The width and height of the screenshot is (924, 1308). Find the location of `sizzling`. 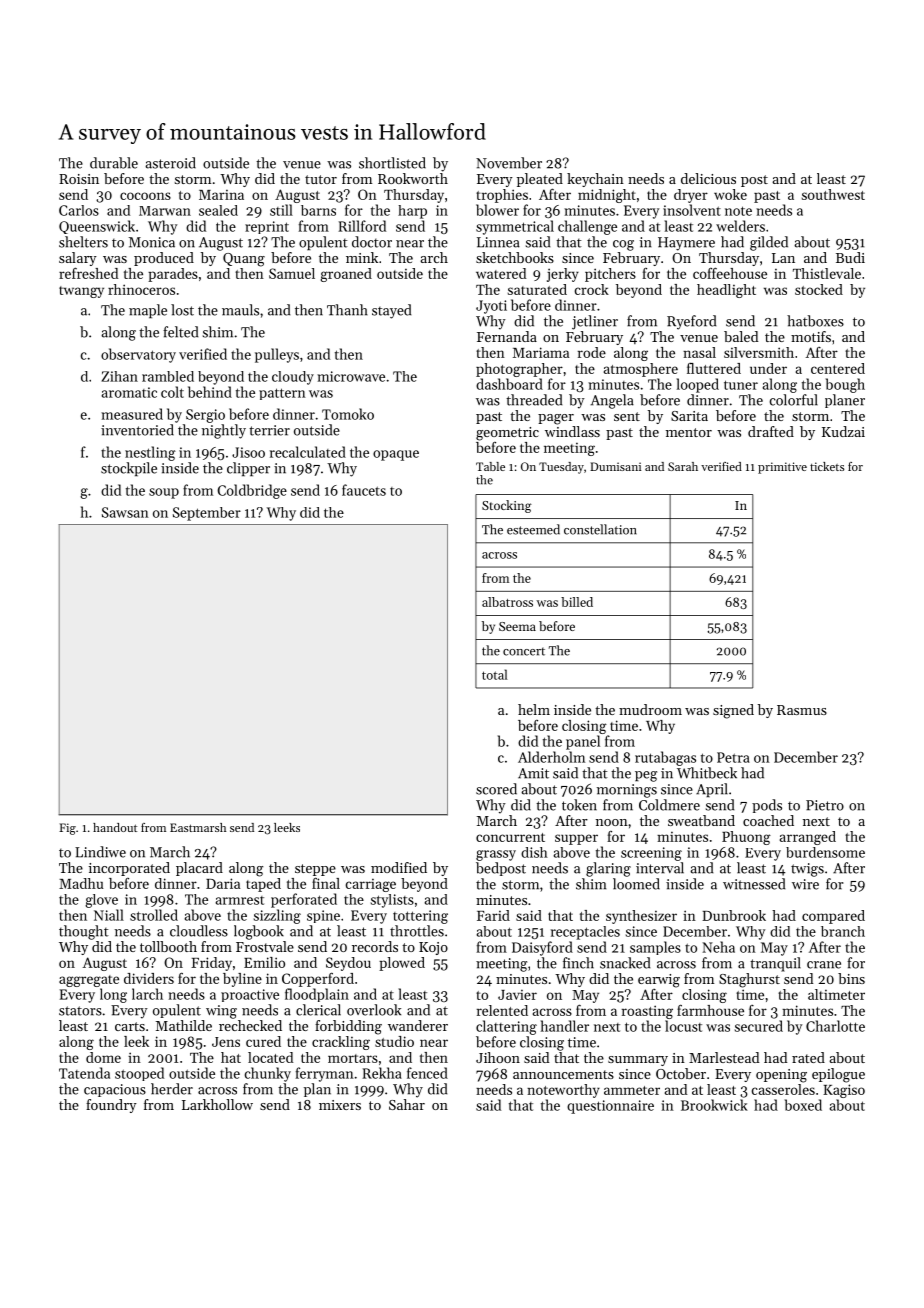

sizzling is located at coordinates (277, 916).
